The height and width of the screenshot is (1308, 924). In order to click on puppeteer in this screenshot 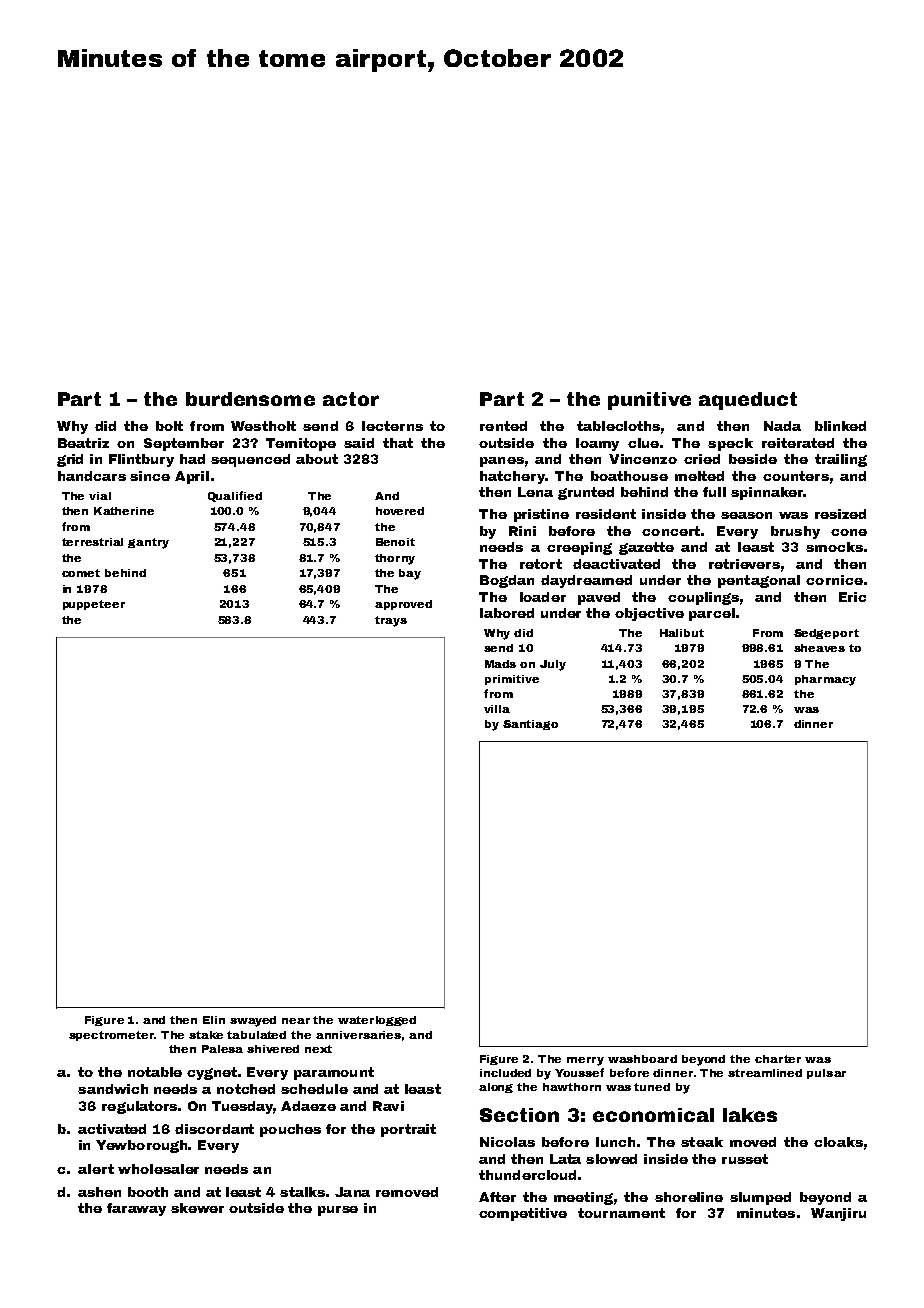, I will do `click(94, 605)`.
